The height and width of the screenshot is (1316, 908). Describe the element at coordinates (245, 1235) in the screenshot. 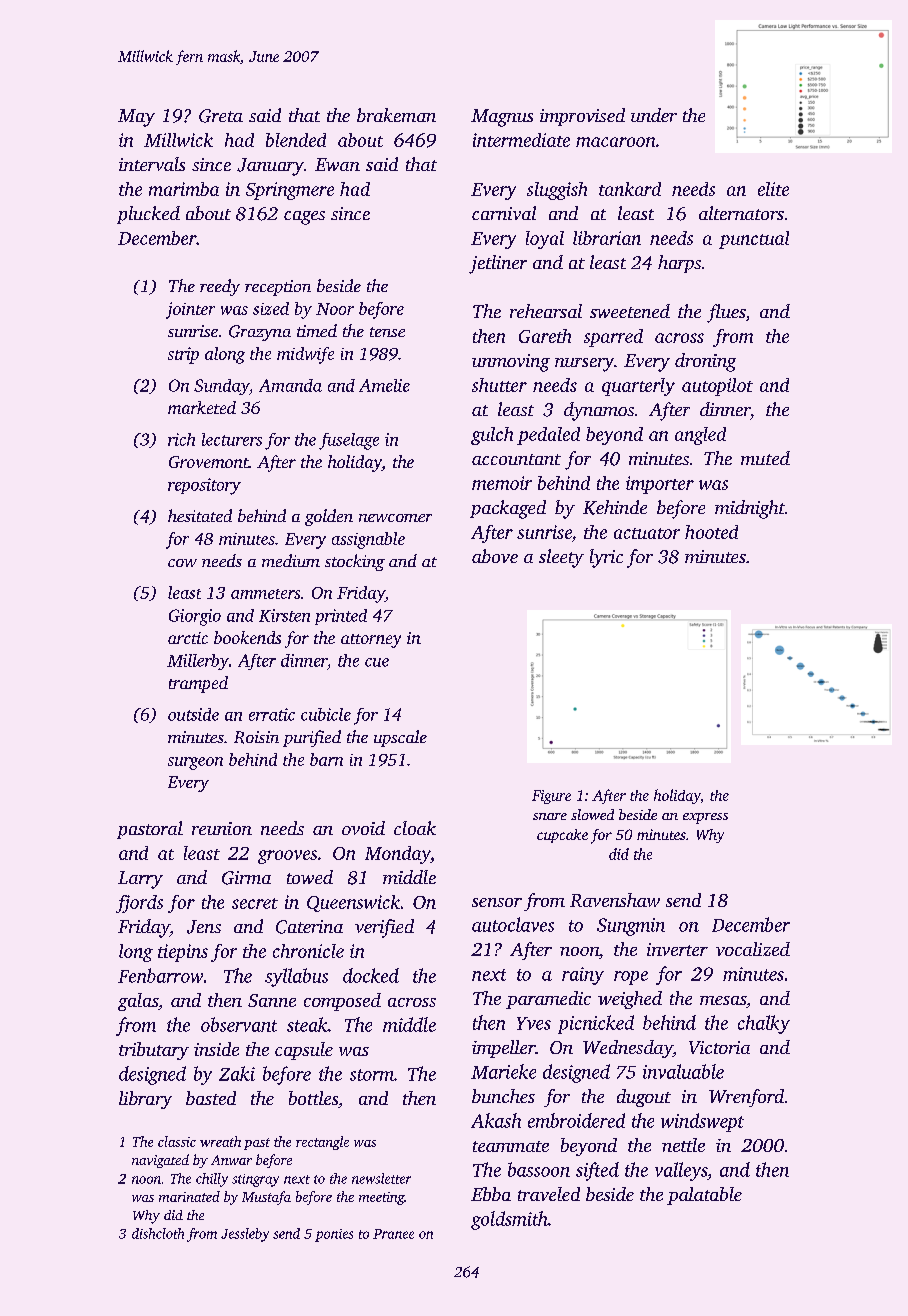

I see `Jessleby` at that location.
